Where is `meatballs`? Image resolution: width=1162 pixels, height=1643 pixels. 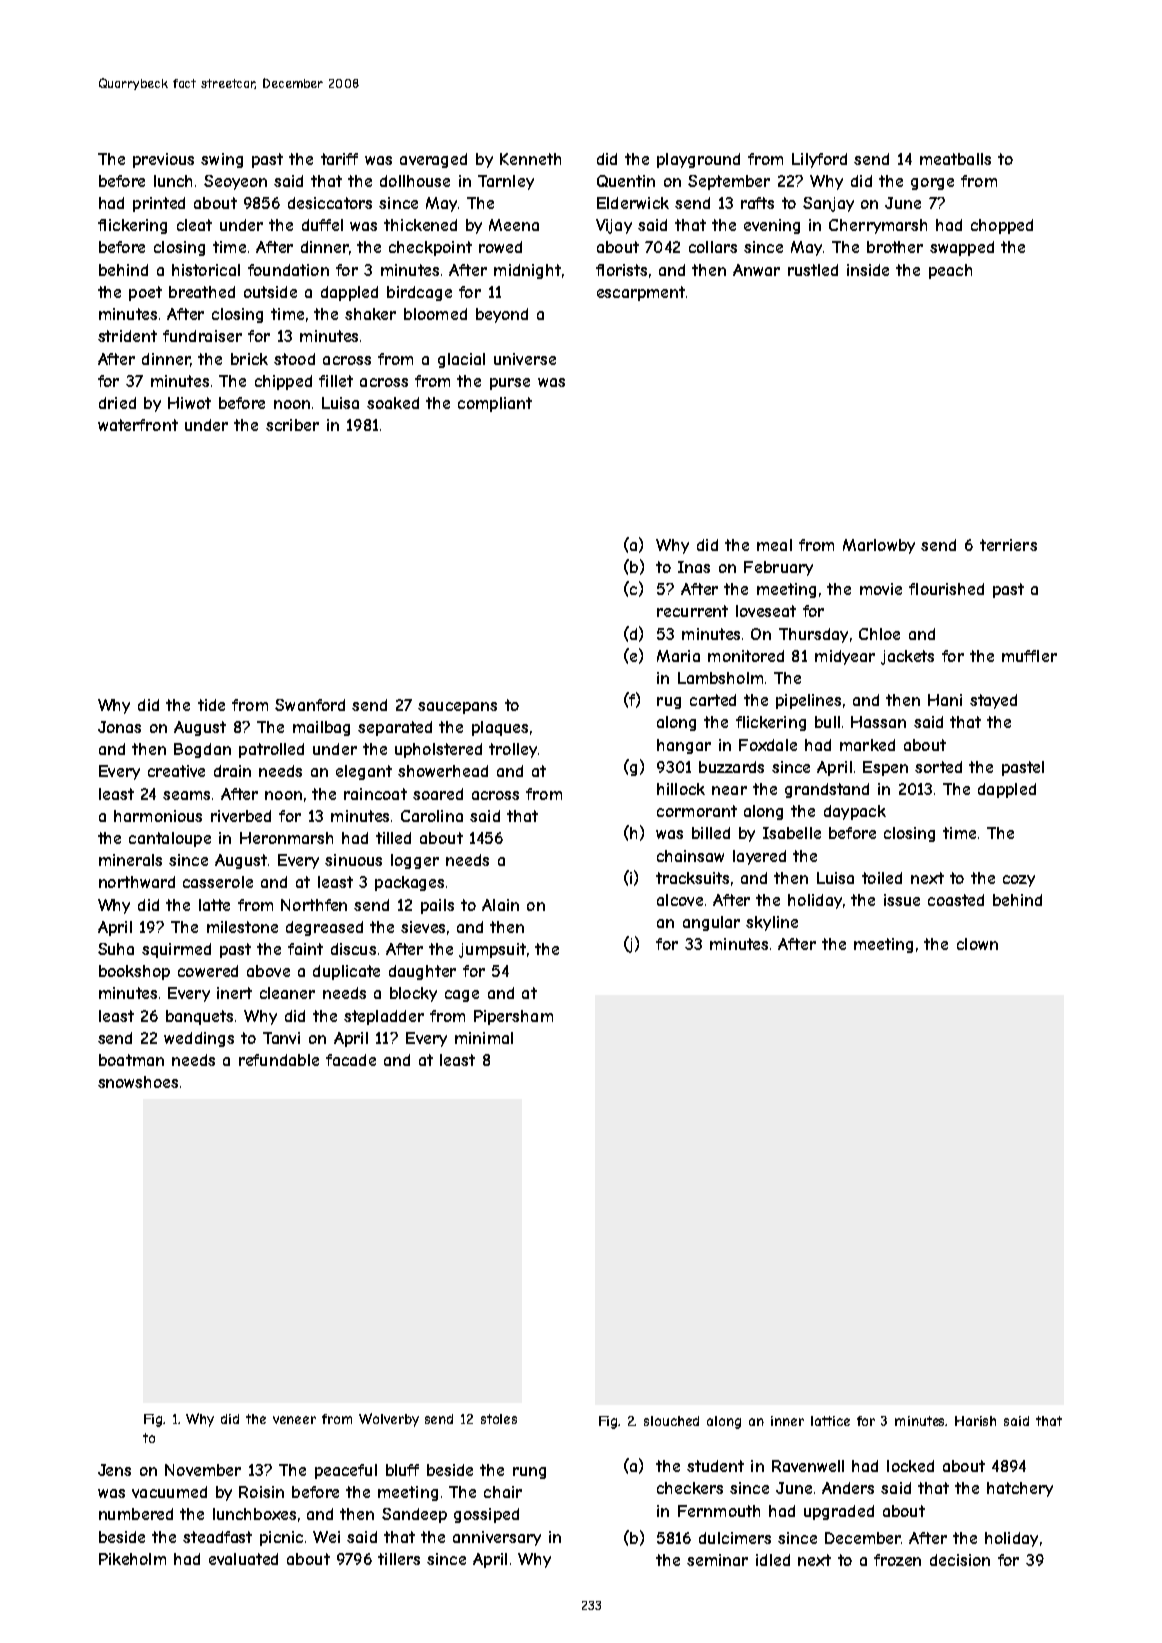 meatballs is located at coordinates (955, 159).
